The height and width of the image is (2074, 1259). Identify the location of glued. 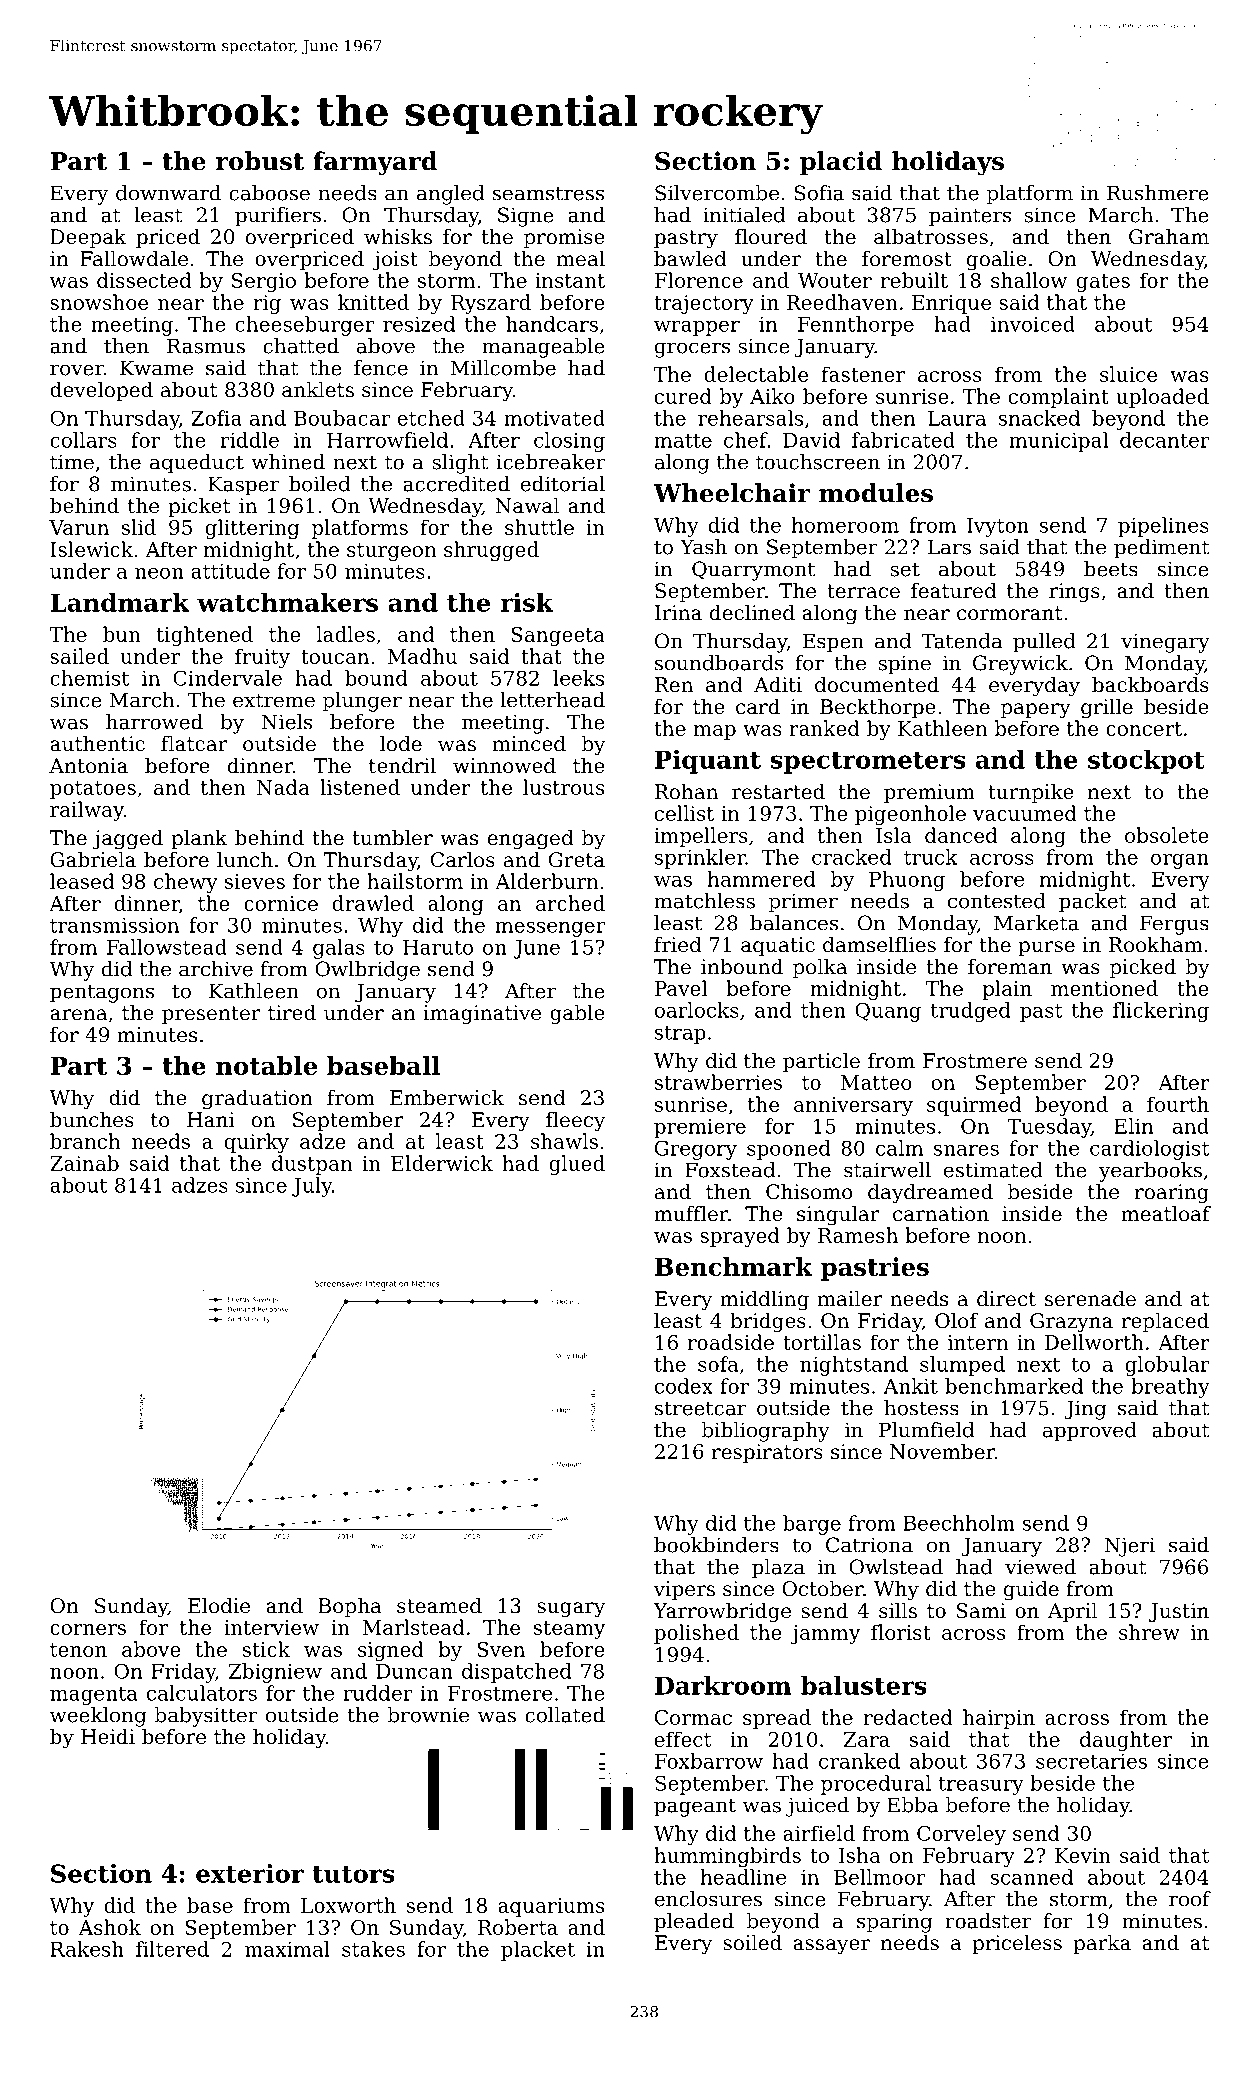
(577, 1165).
